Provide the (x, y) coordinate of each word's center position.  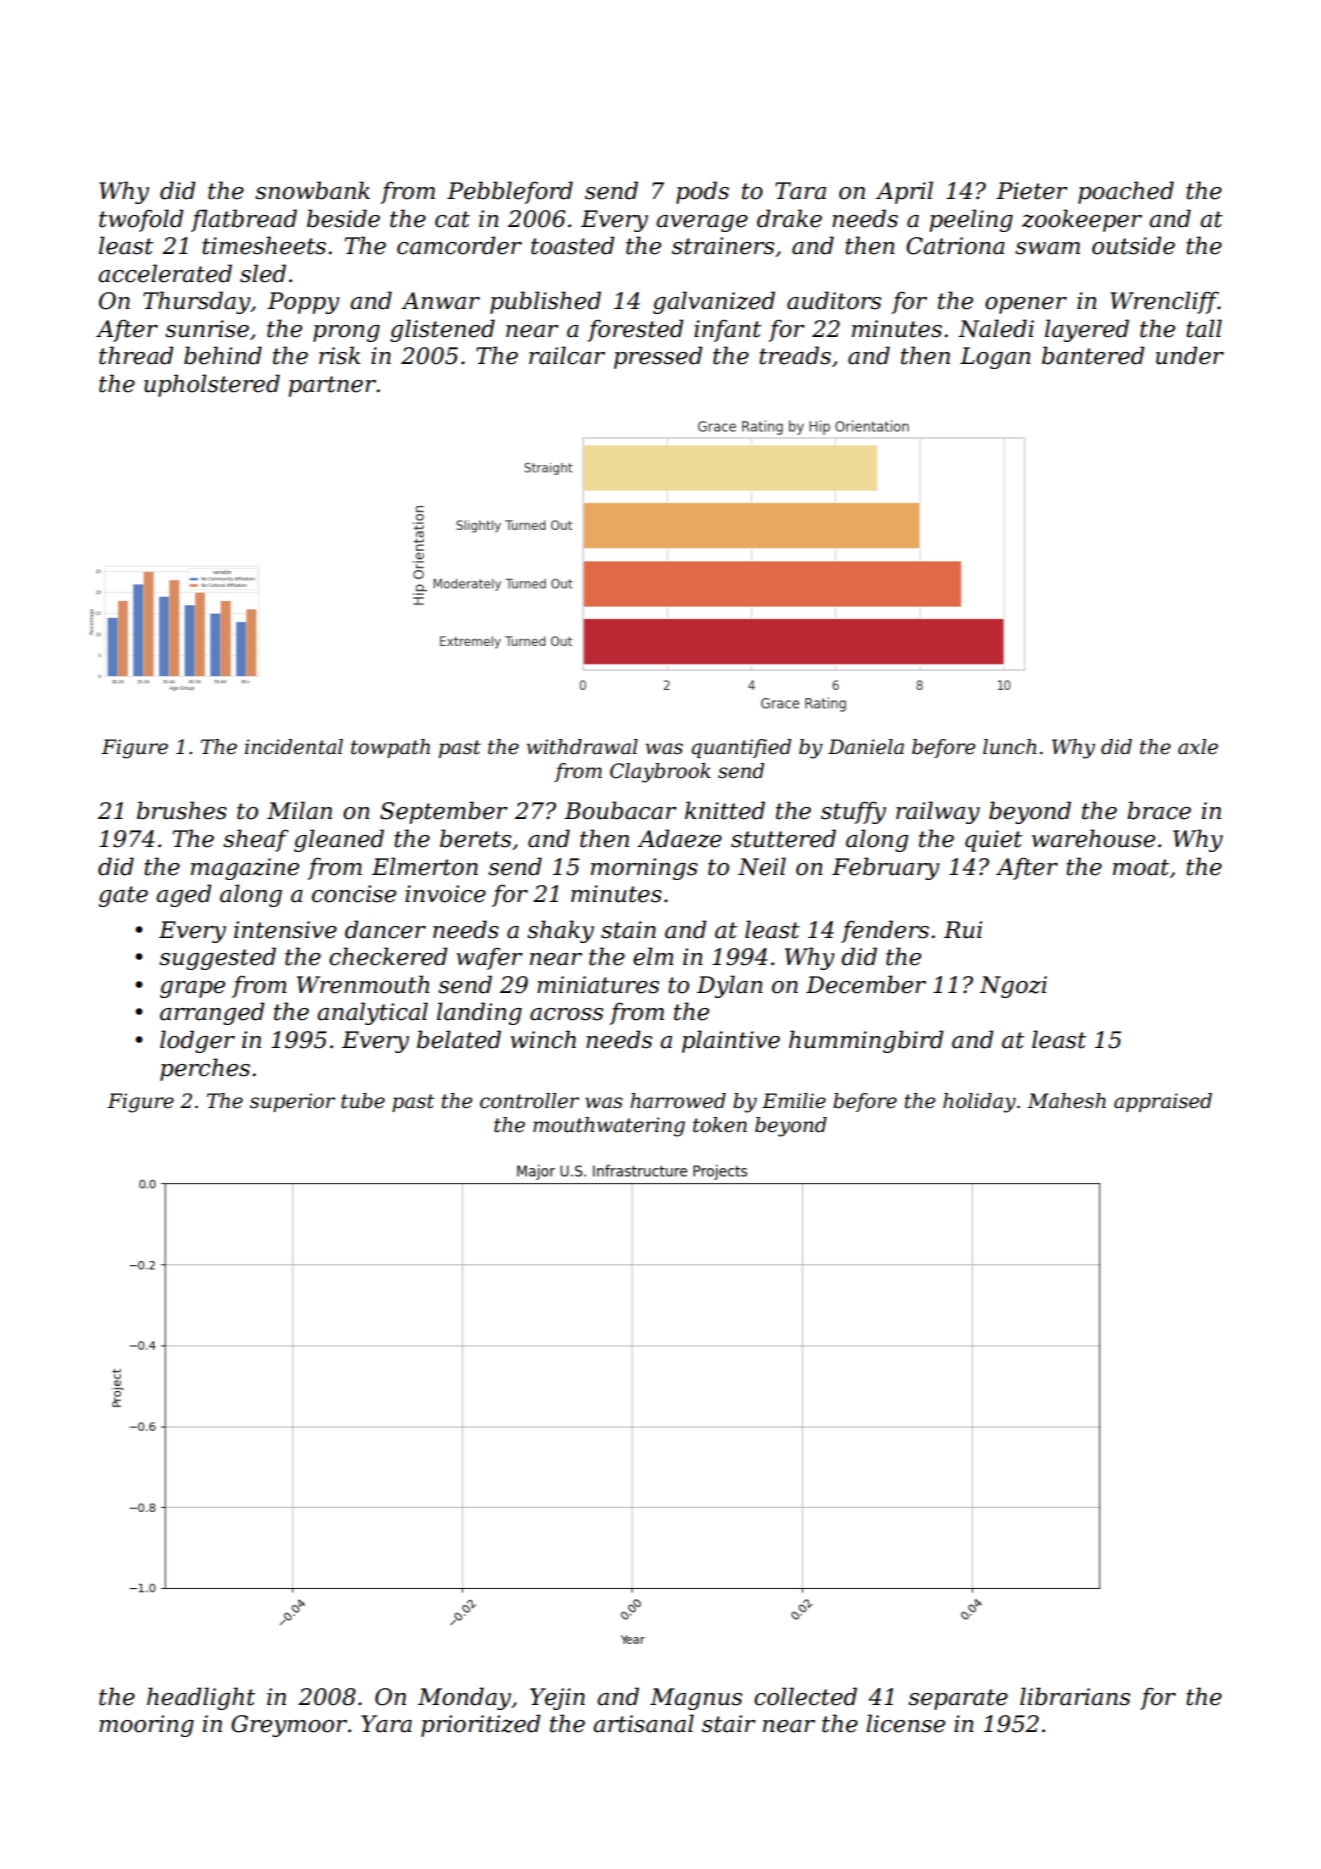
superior (292, 1102)
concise (354, 894)
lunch (1010, 747)
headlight (201, 1698)
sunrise (207, 329)
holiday (979, 1103)
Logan (995, 358)
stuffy (853, 812)
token (720, 1125)
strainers (723, 246)
